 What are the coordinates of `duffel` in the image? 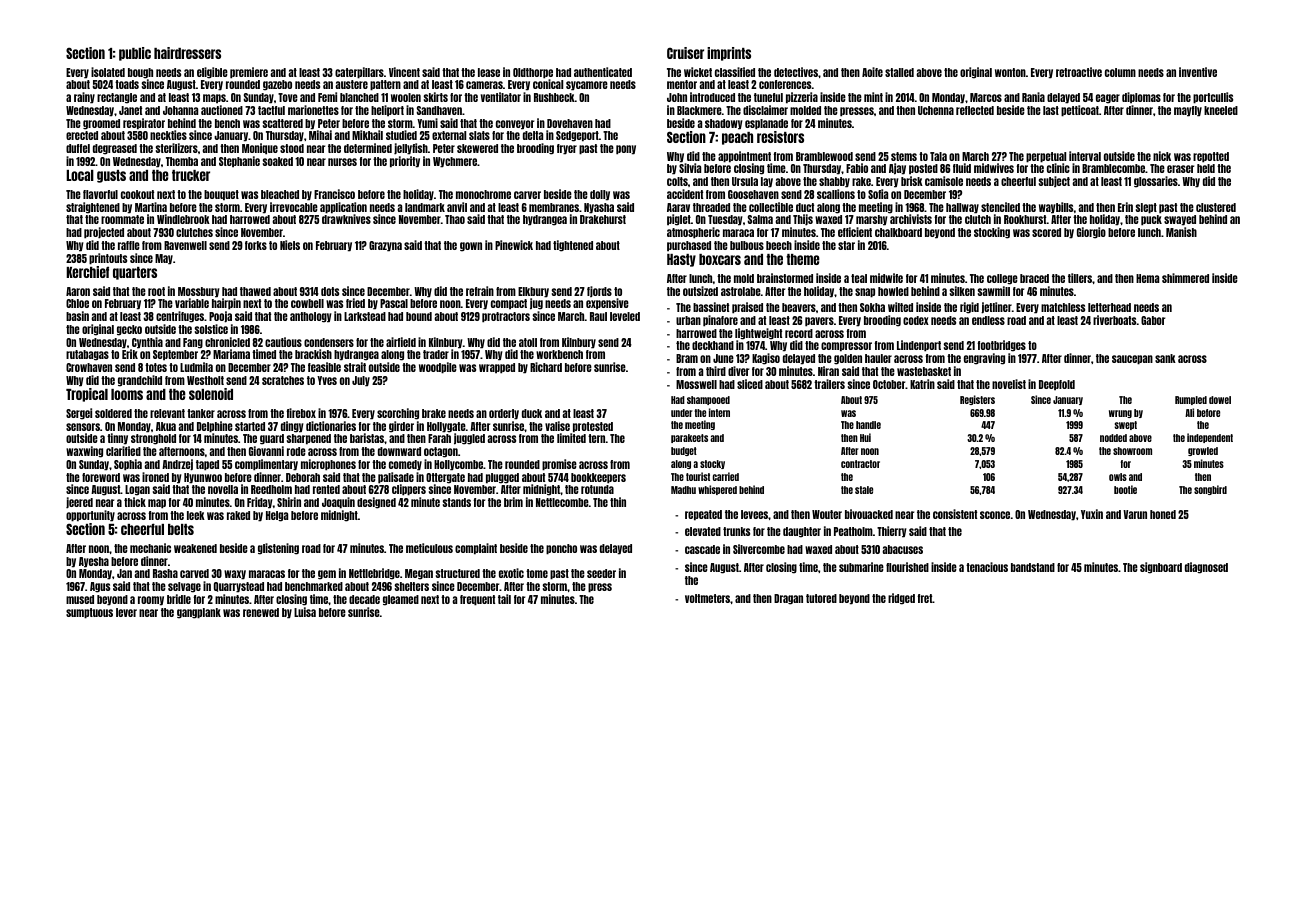 It's located at (78, 148).
